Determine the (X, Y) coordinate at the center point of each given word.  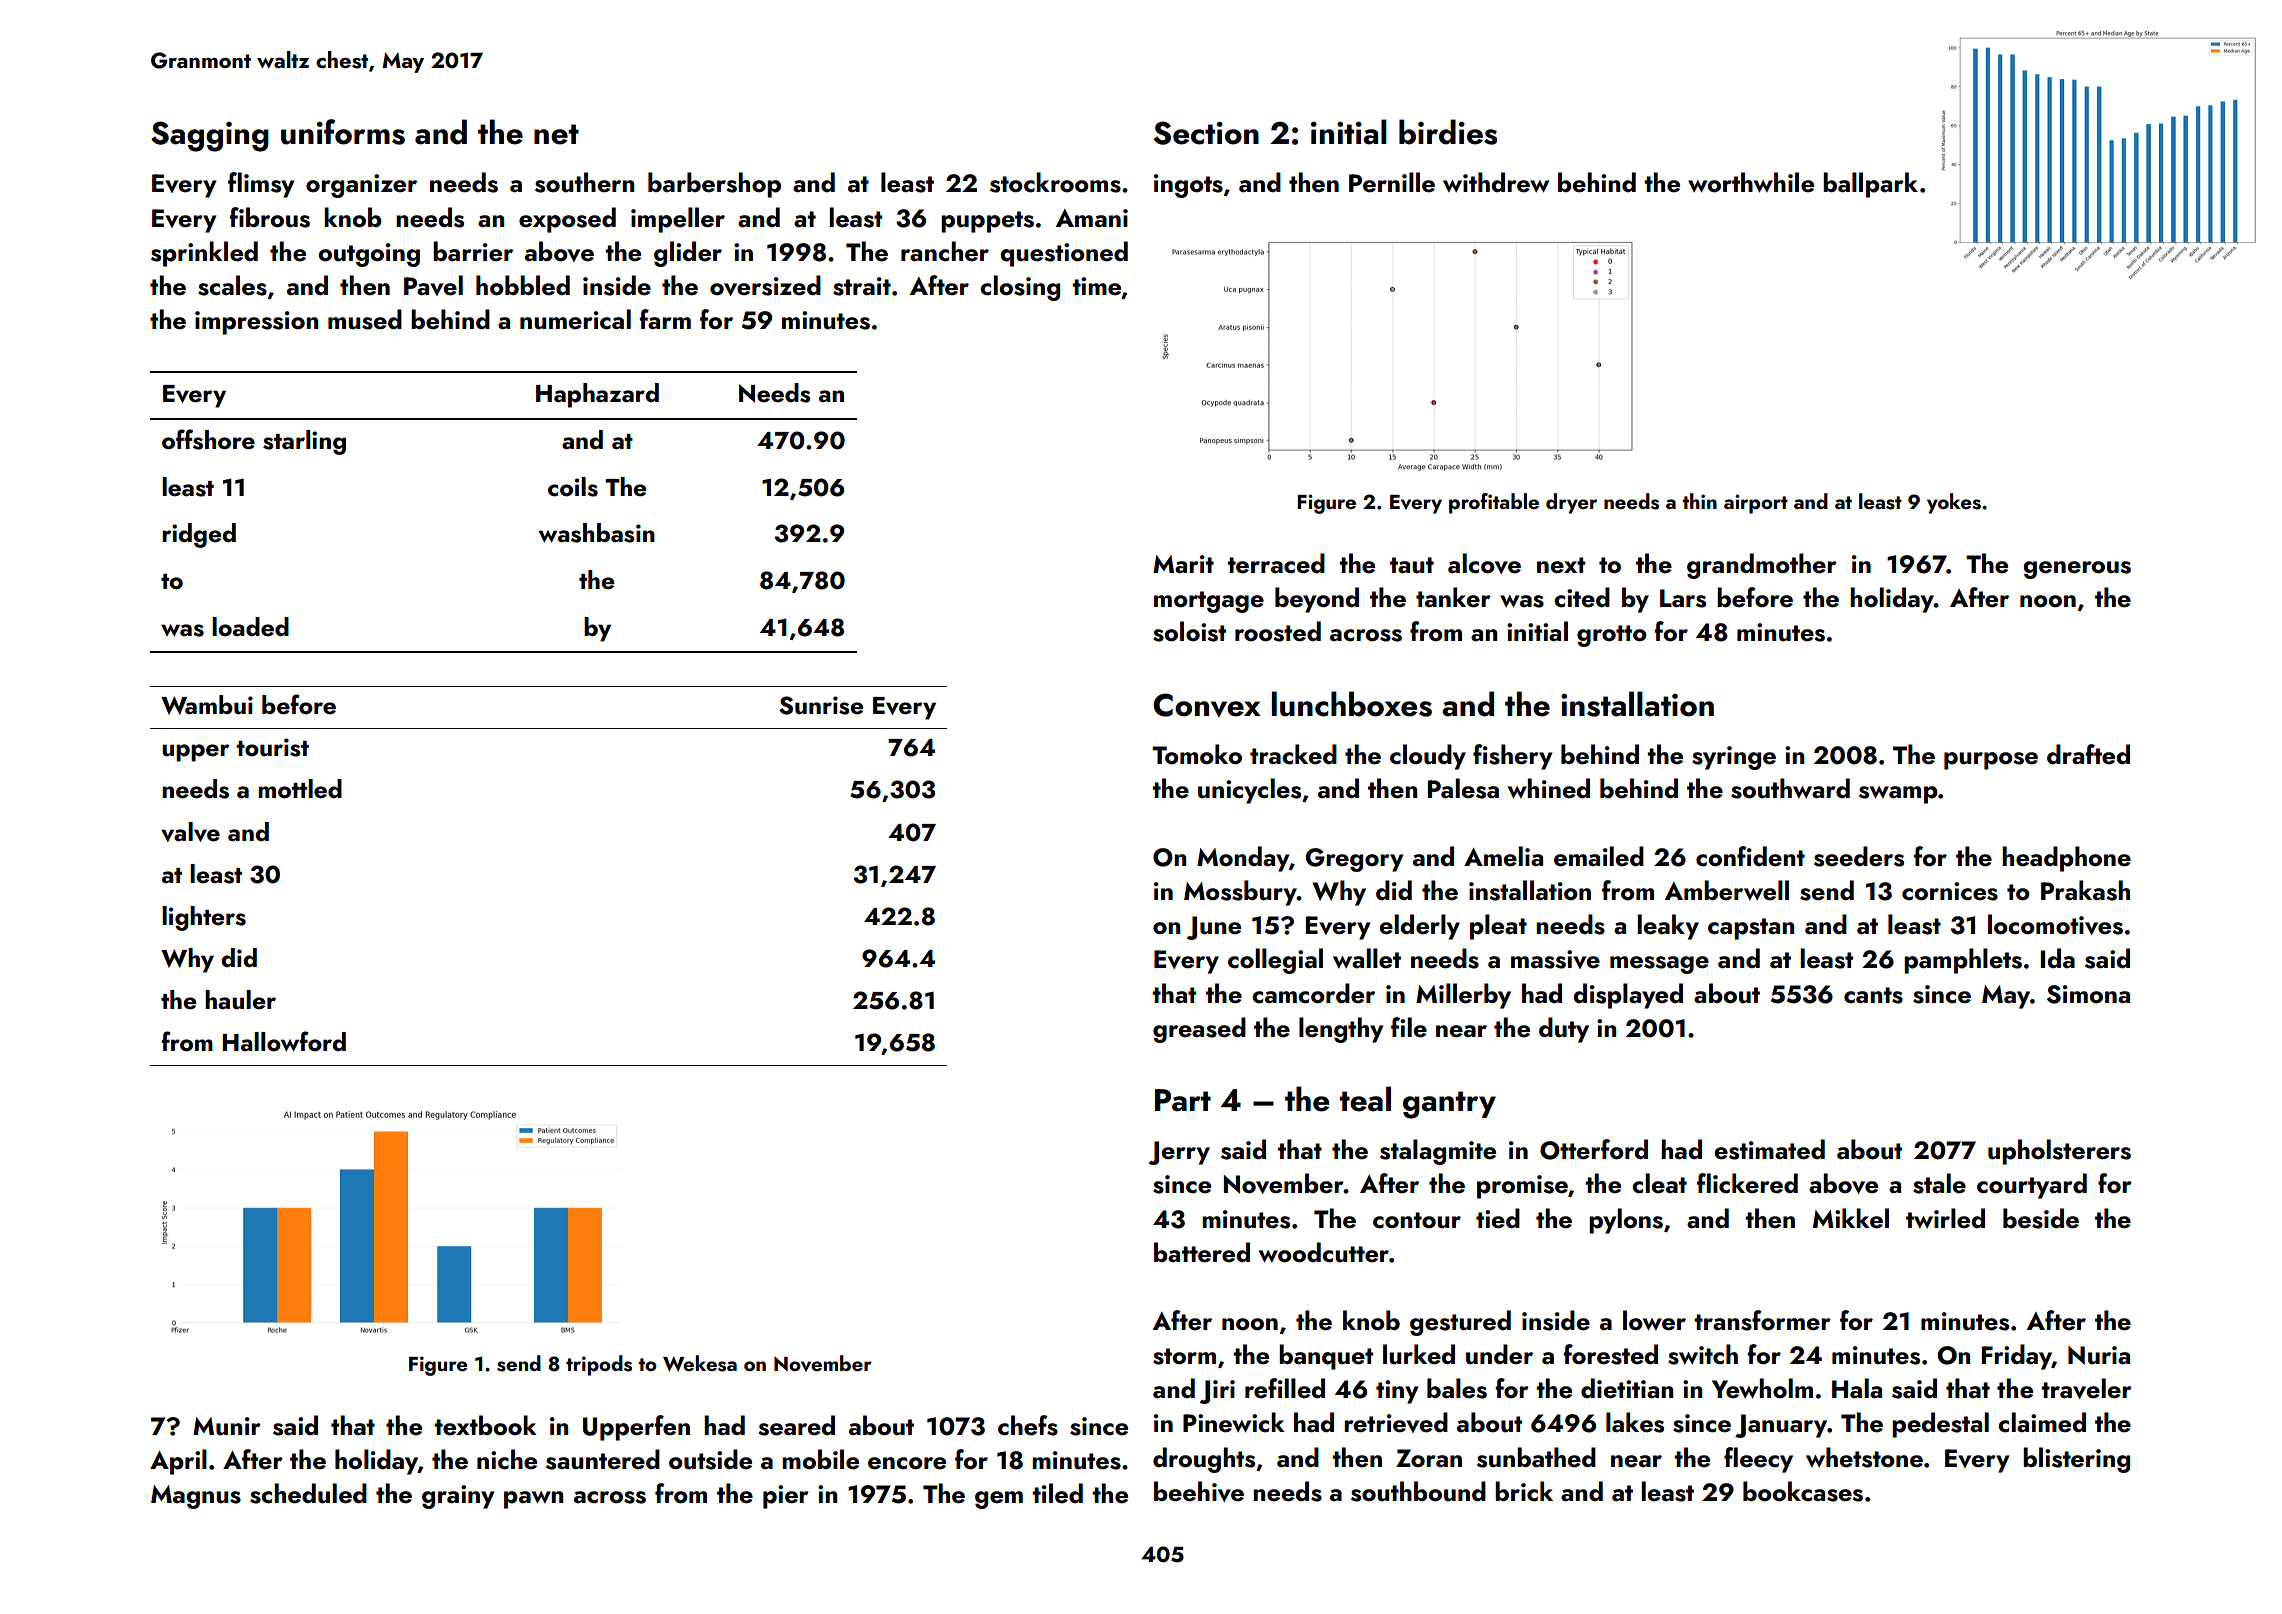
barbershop (714, 185)
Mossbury (1240, 893)
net (556, 134)
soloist (1189, 631)
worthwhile (1751, 182)
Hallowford (284, 1041)
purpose (1991, 761)
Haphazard (597, 395)
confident (1750, 856)
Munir (227, 1426)
